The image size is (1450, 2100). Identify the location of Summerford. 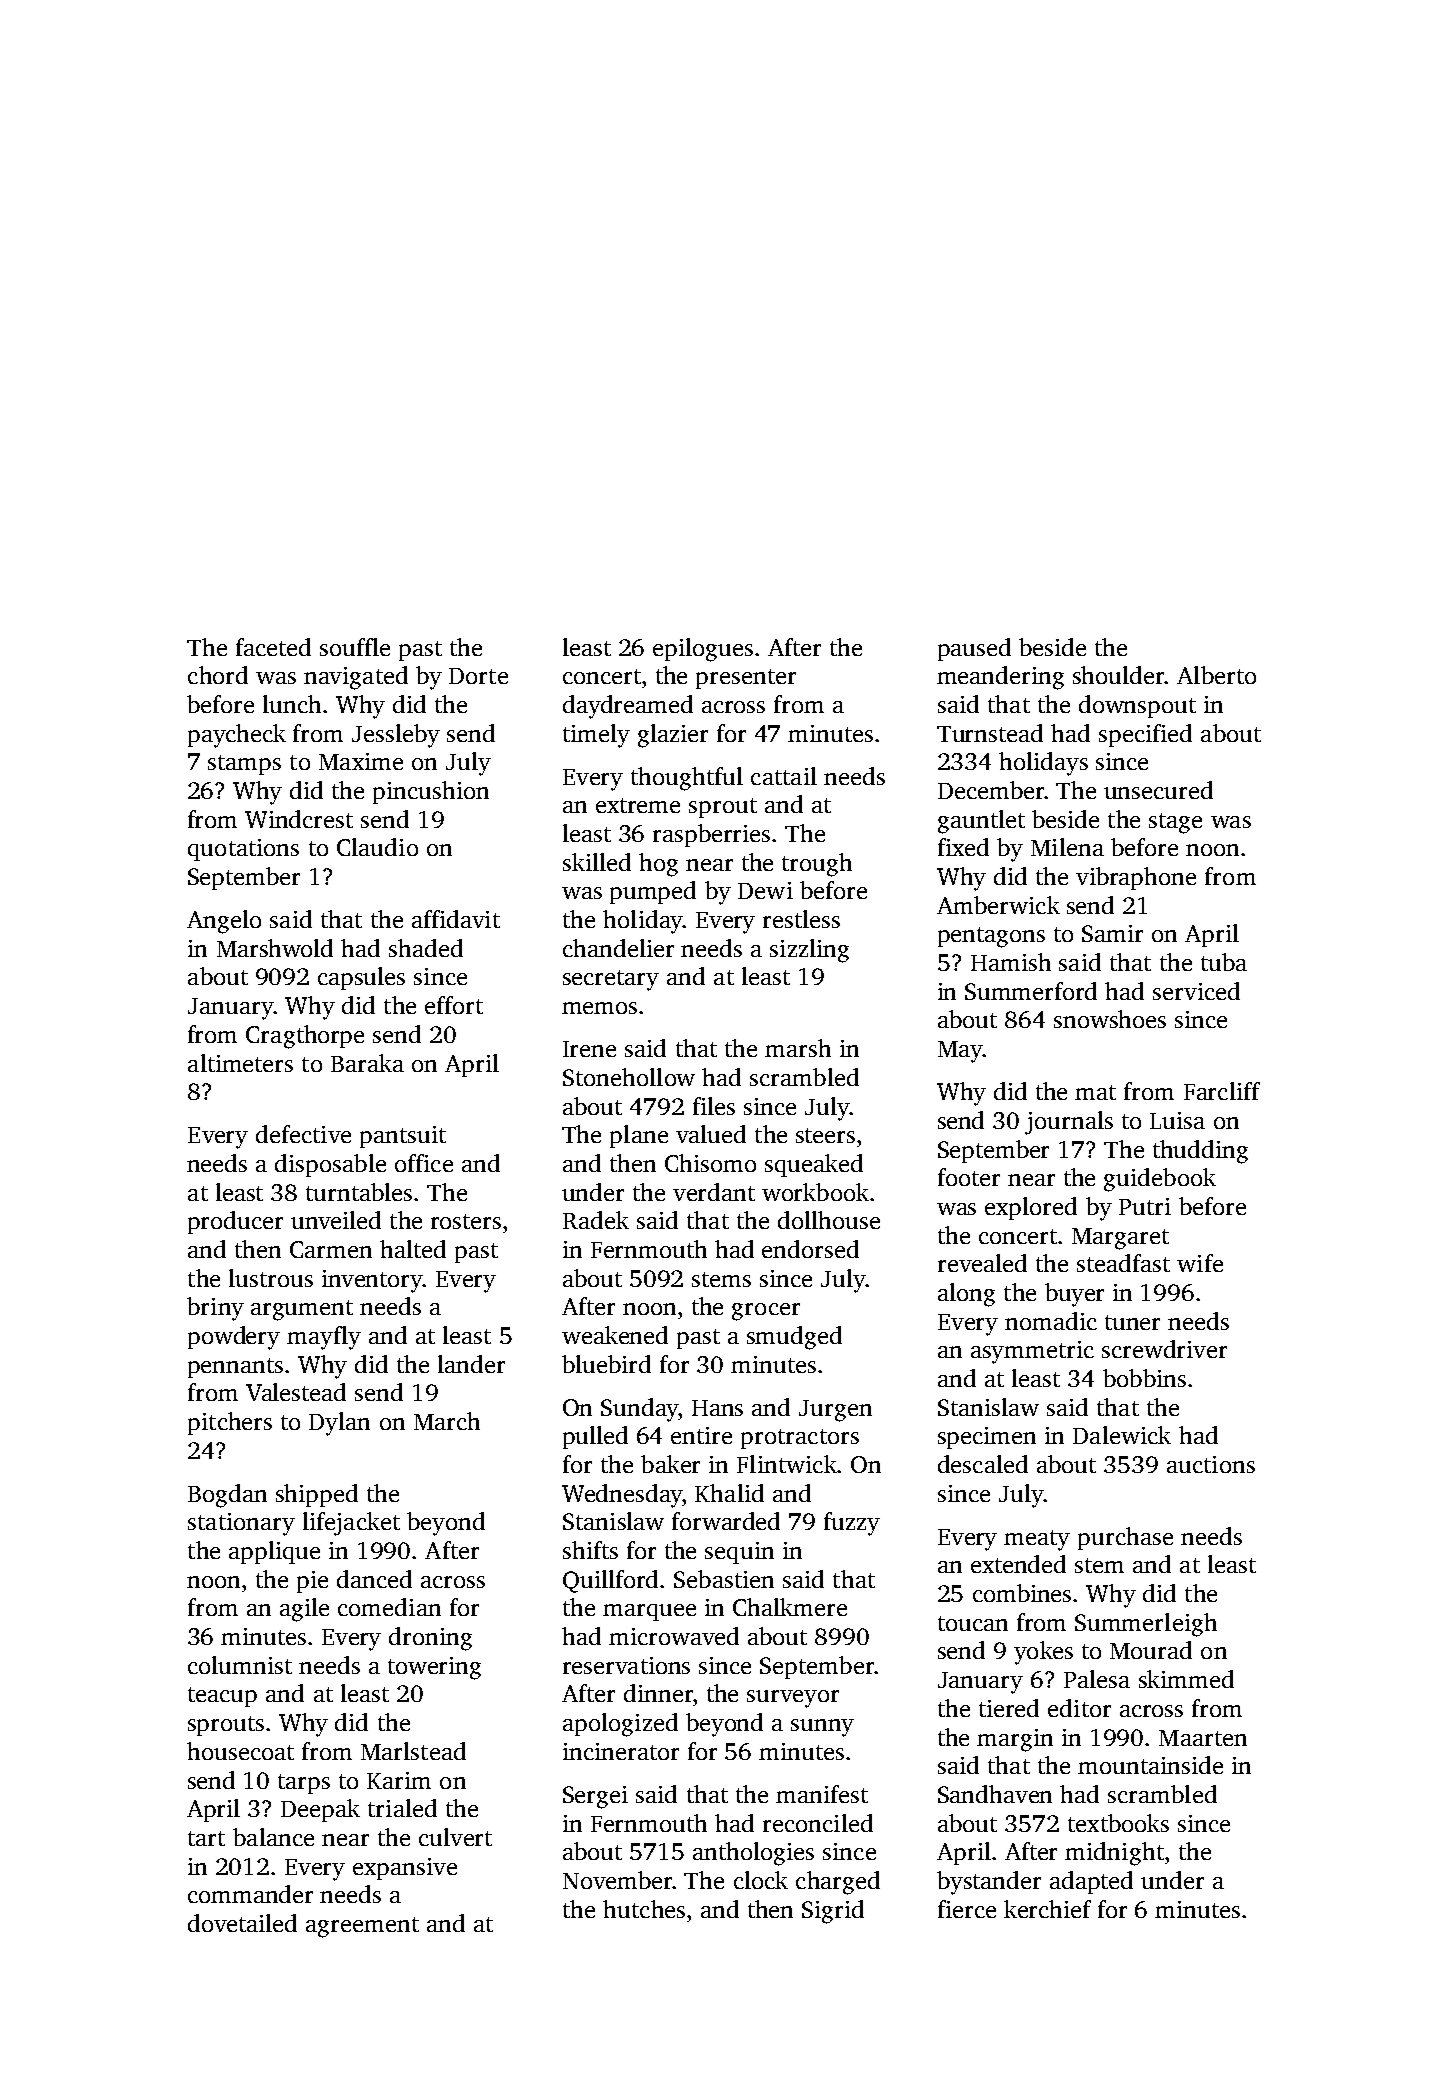
(1031, 991).
